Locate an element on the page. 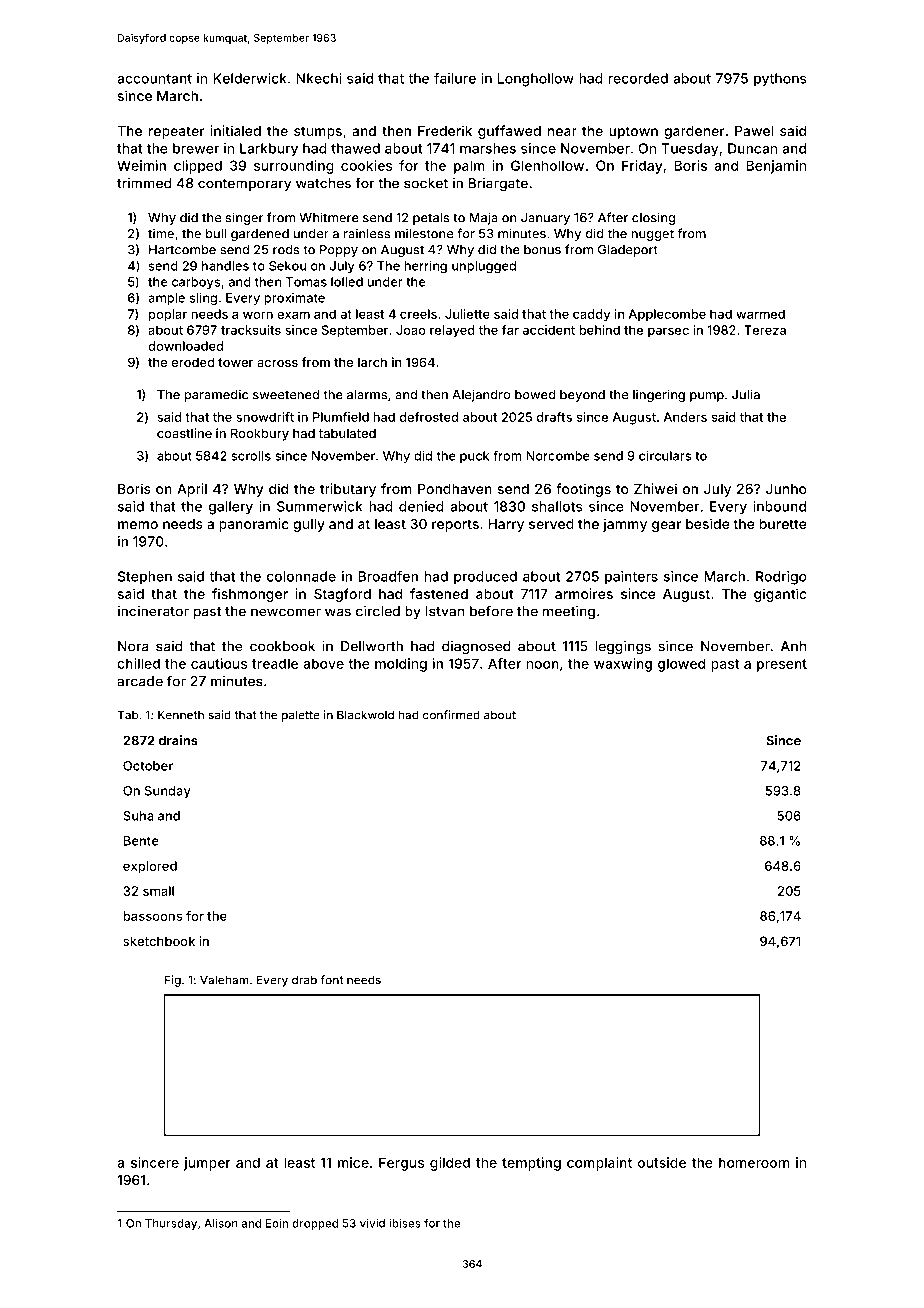 Image resolution: width=924 pixels, height=1308 pixels. warmed is located at coordinates (760, 314).
